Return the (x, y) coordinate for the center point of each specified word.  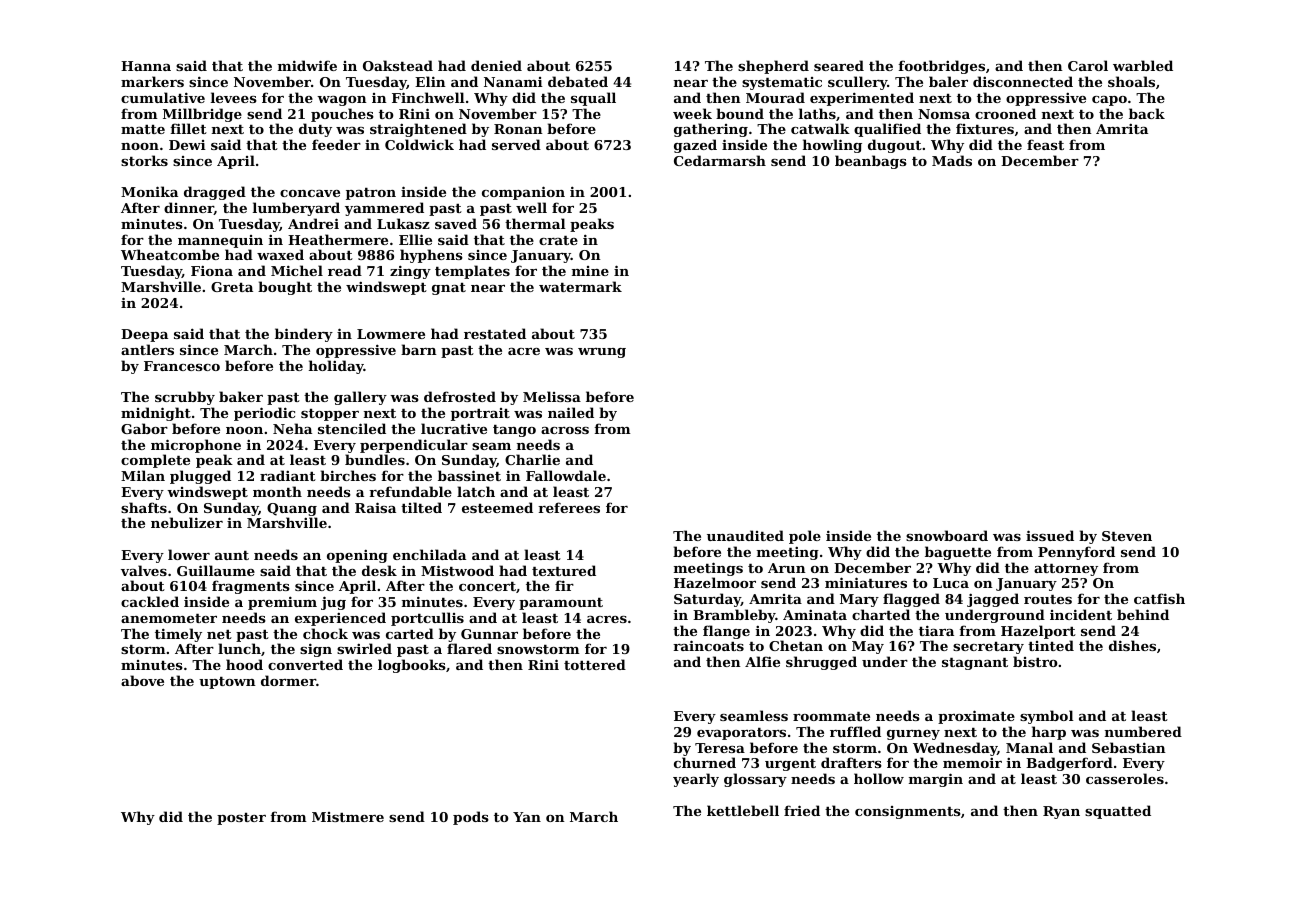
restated (495, 333)
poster (241, 819)
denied (496, 65)
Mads (952, 160)
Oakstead (398, 65)
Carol (1088, 65)
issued (1050, 535)
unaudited (745, 535)
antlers (147, 349)
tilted (421, 507)
